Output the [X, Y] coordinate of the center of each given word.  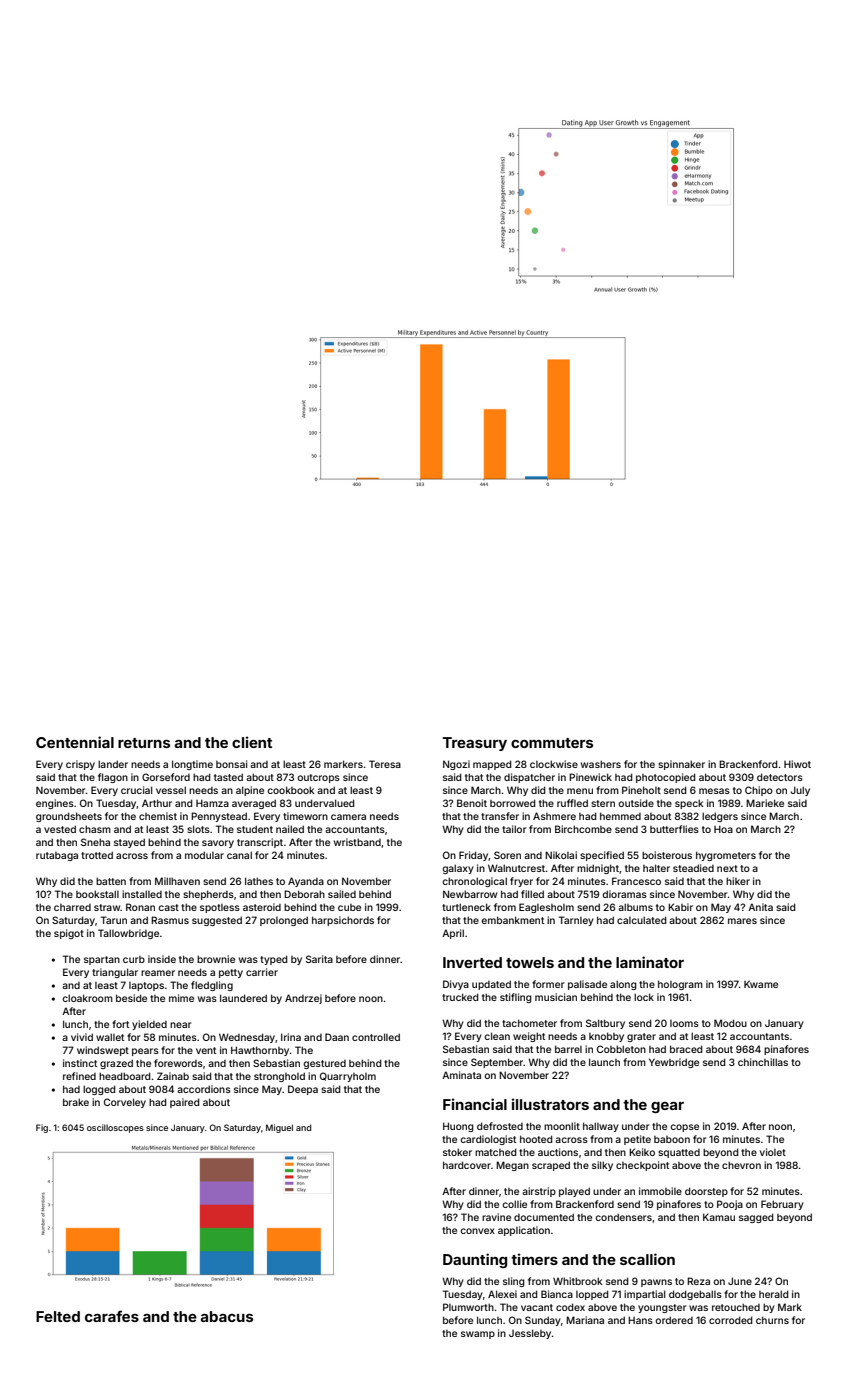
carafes [112, 1316]
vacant [537, 1307]
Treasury [475, 744]
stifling [516, 998]
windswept [103, 1051]
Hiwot [797, 764]
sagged [756, 1218]
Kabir [680, 907]
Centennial [75, 742]
